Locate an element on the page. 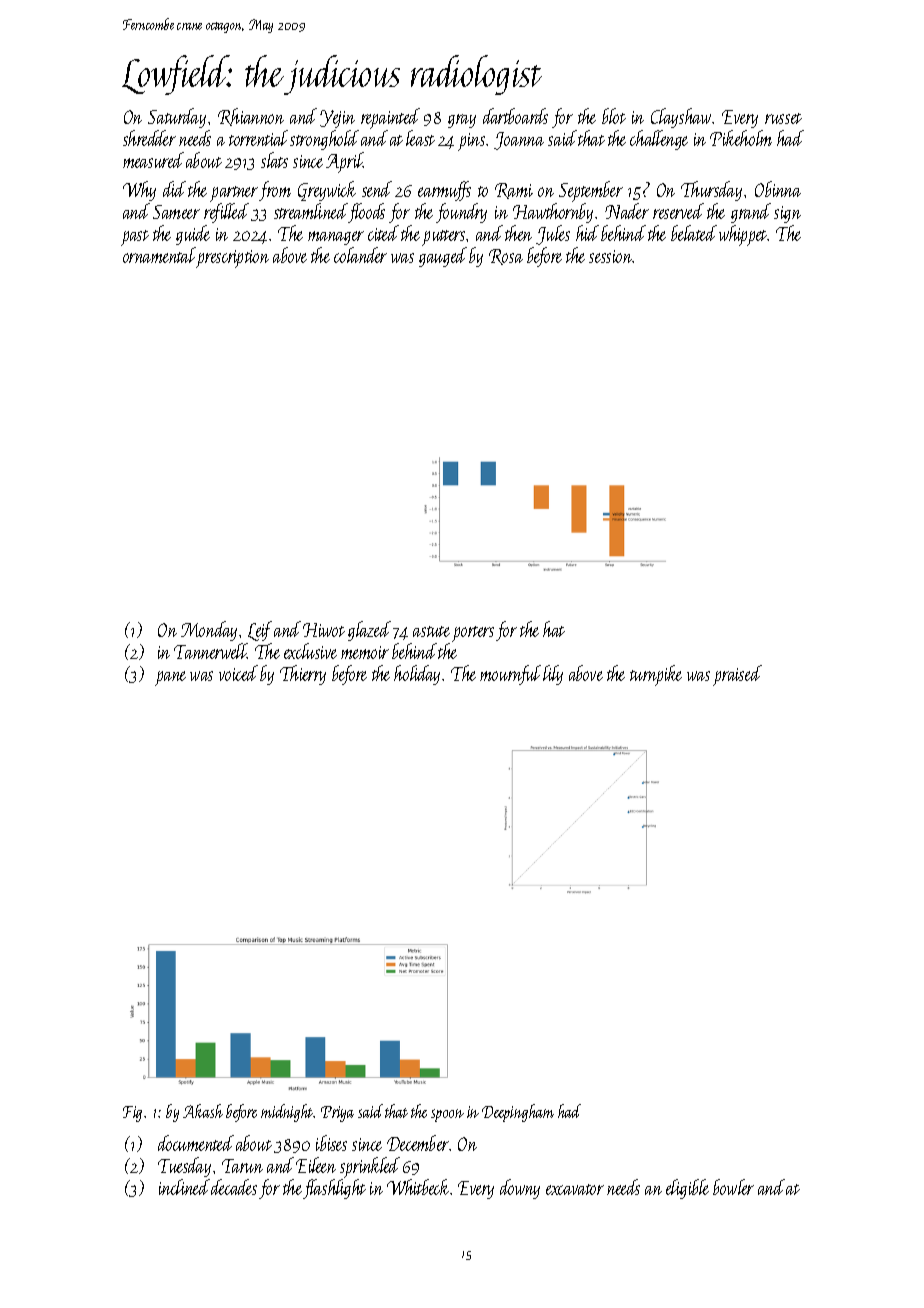  bowler is located at coordinates (733, 1187).
